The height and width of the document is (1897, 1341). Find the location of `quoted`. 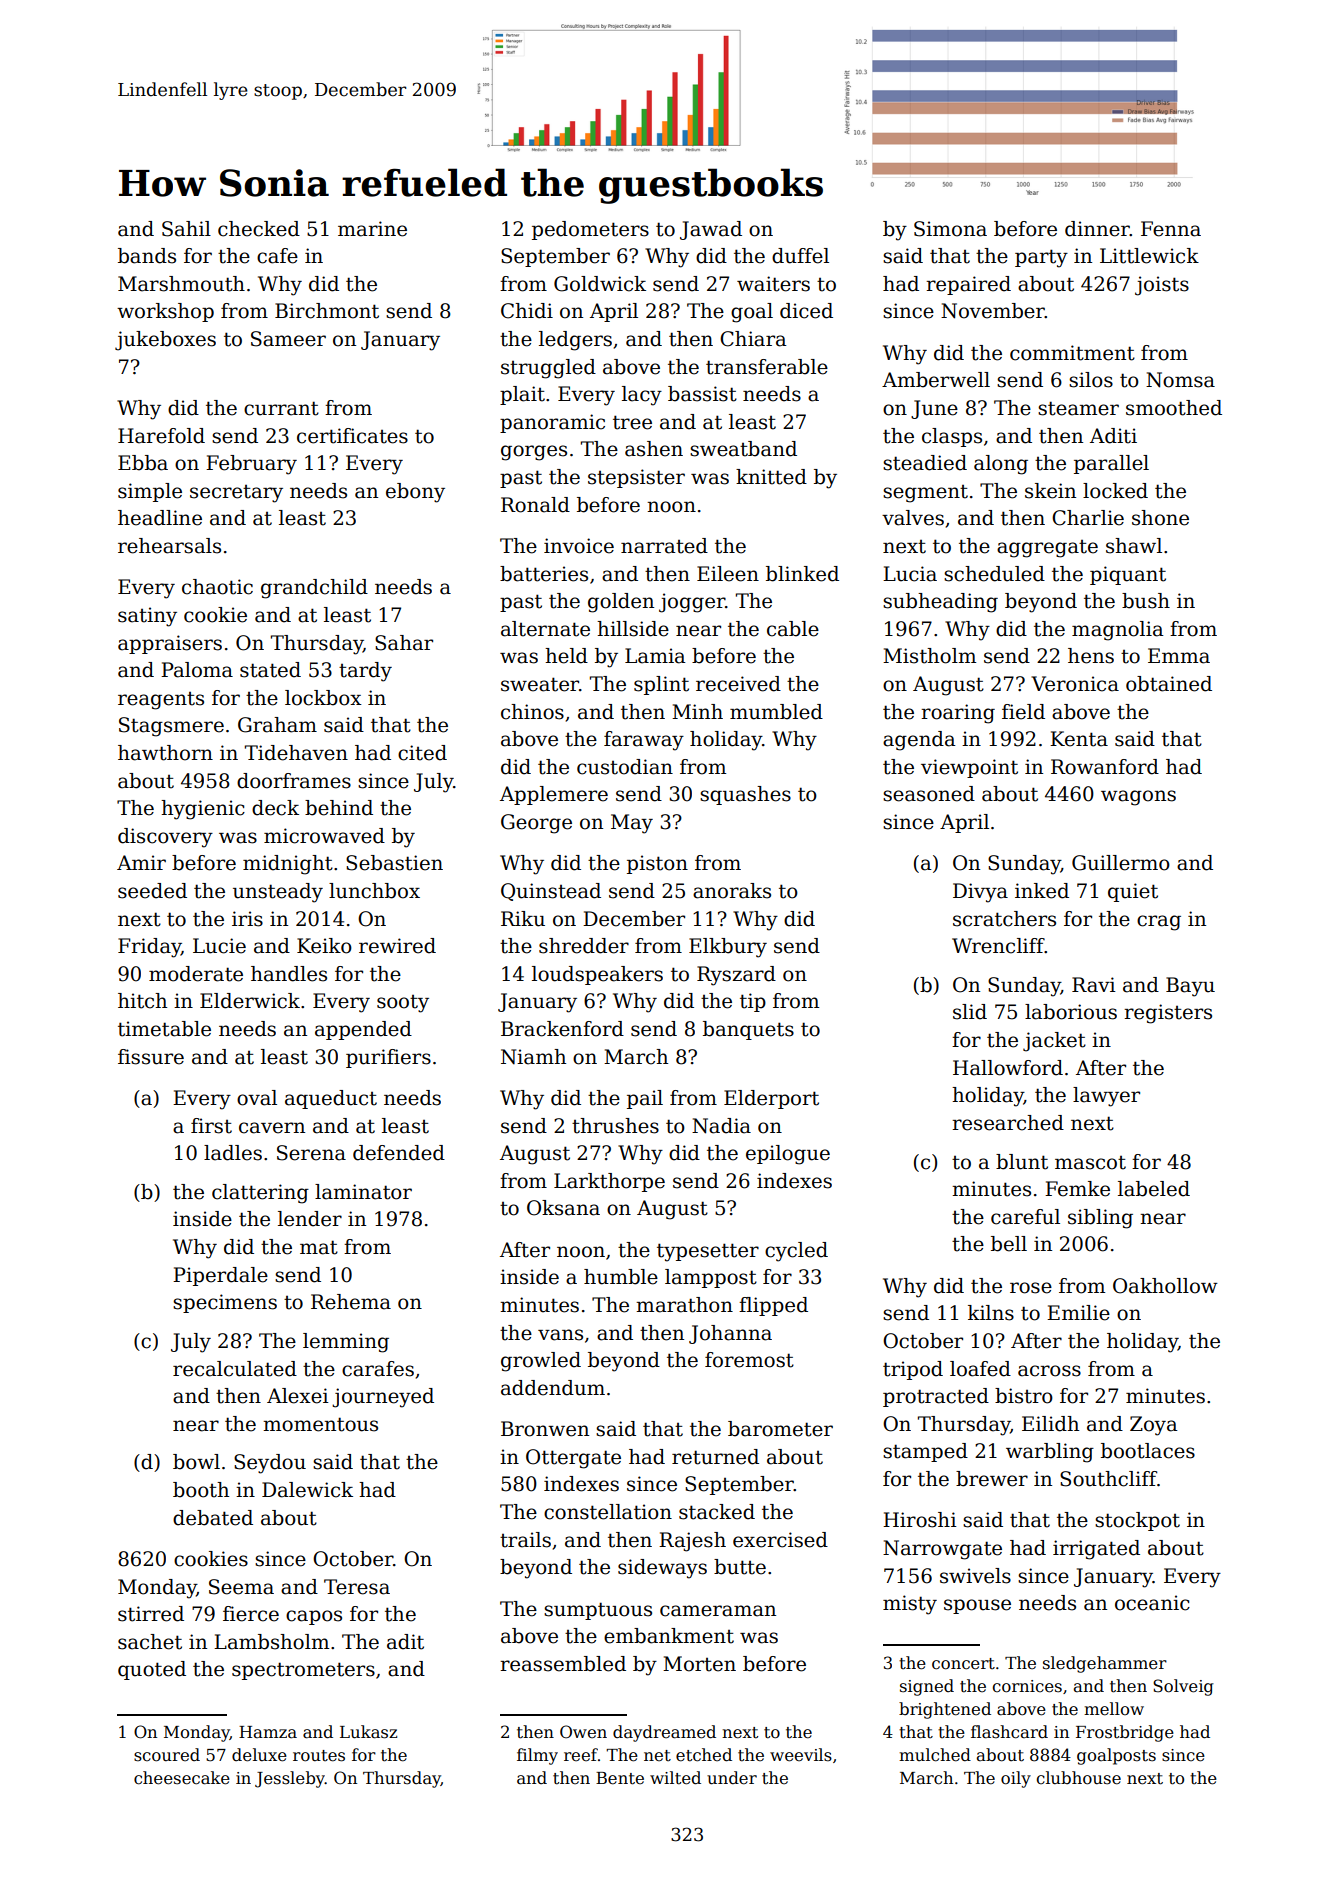

quoted is located at coordinates (152, 1670).
